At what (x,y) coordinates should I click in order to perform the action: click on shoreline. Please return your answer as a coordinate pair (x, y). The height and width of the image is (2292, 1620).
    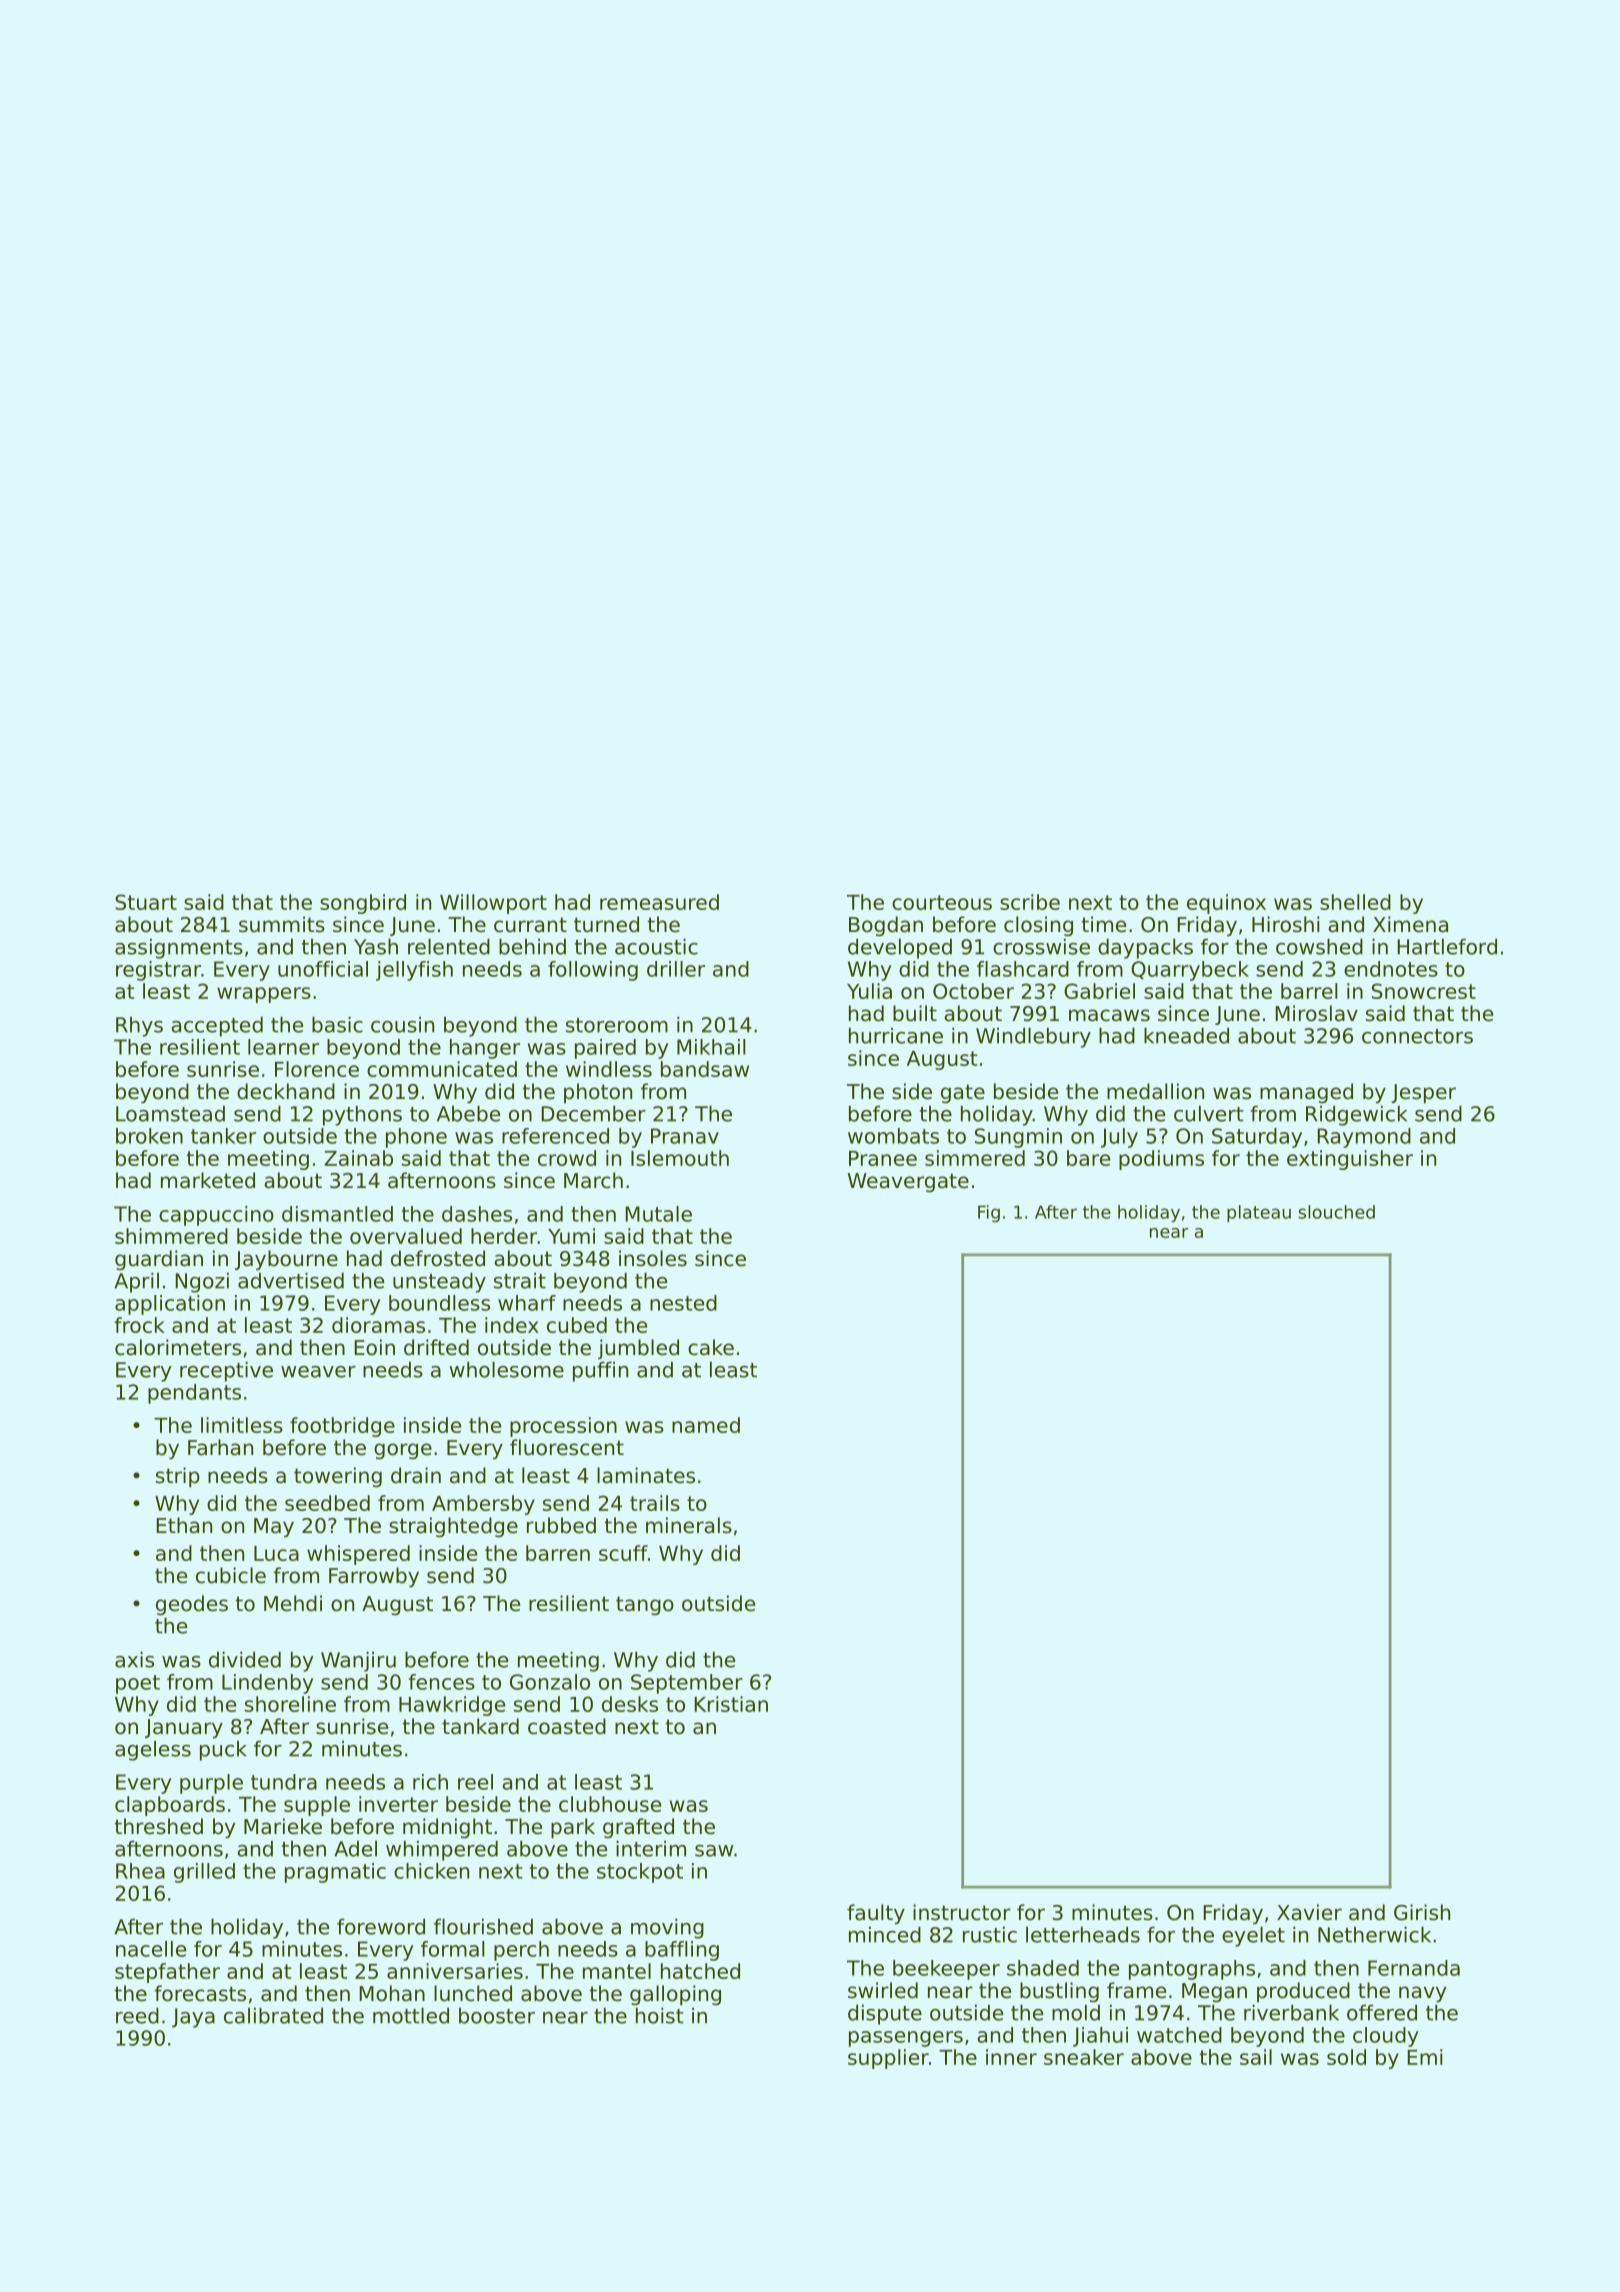
    Looking at the image, I should click on (290, 1704).
